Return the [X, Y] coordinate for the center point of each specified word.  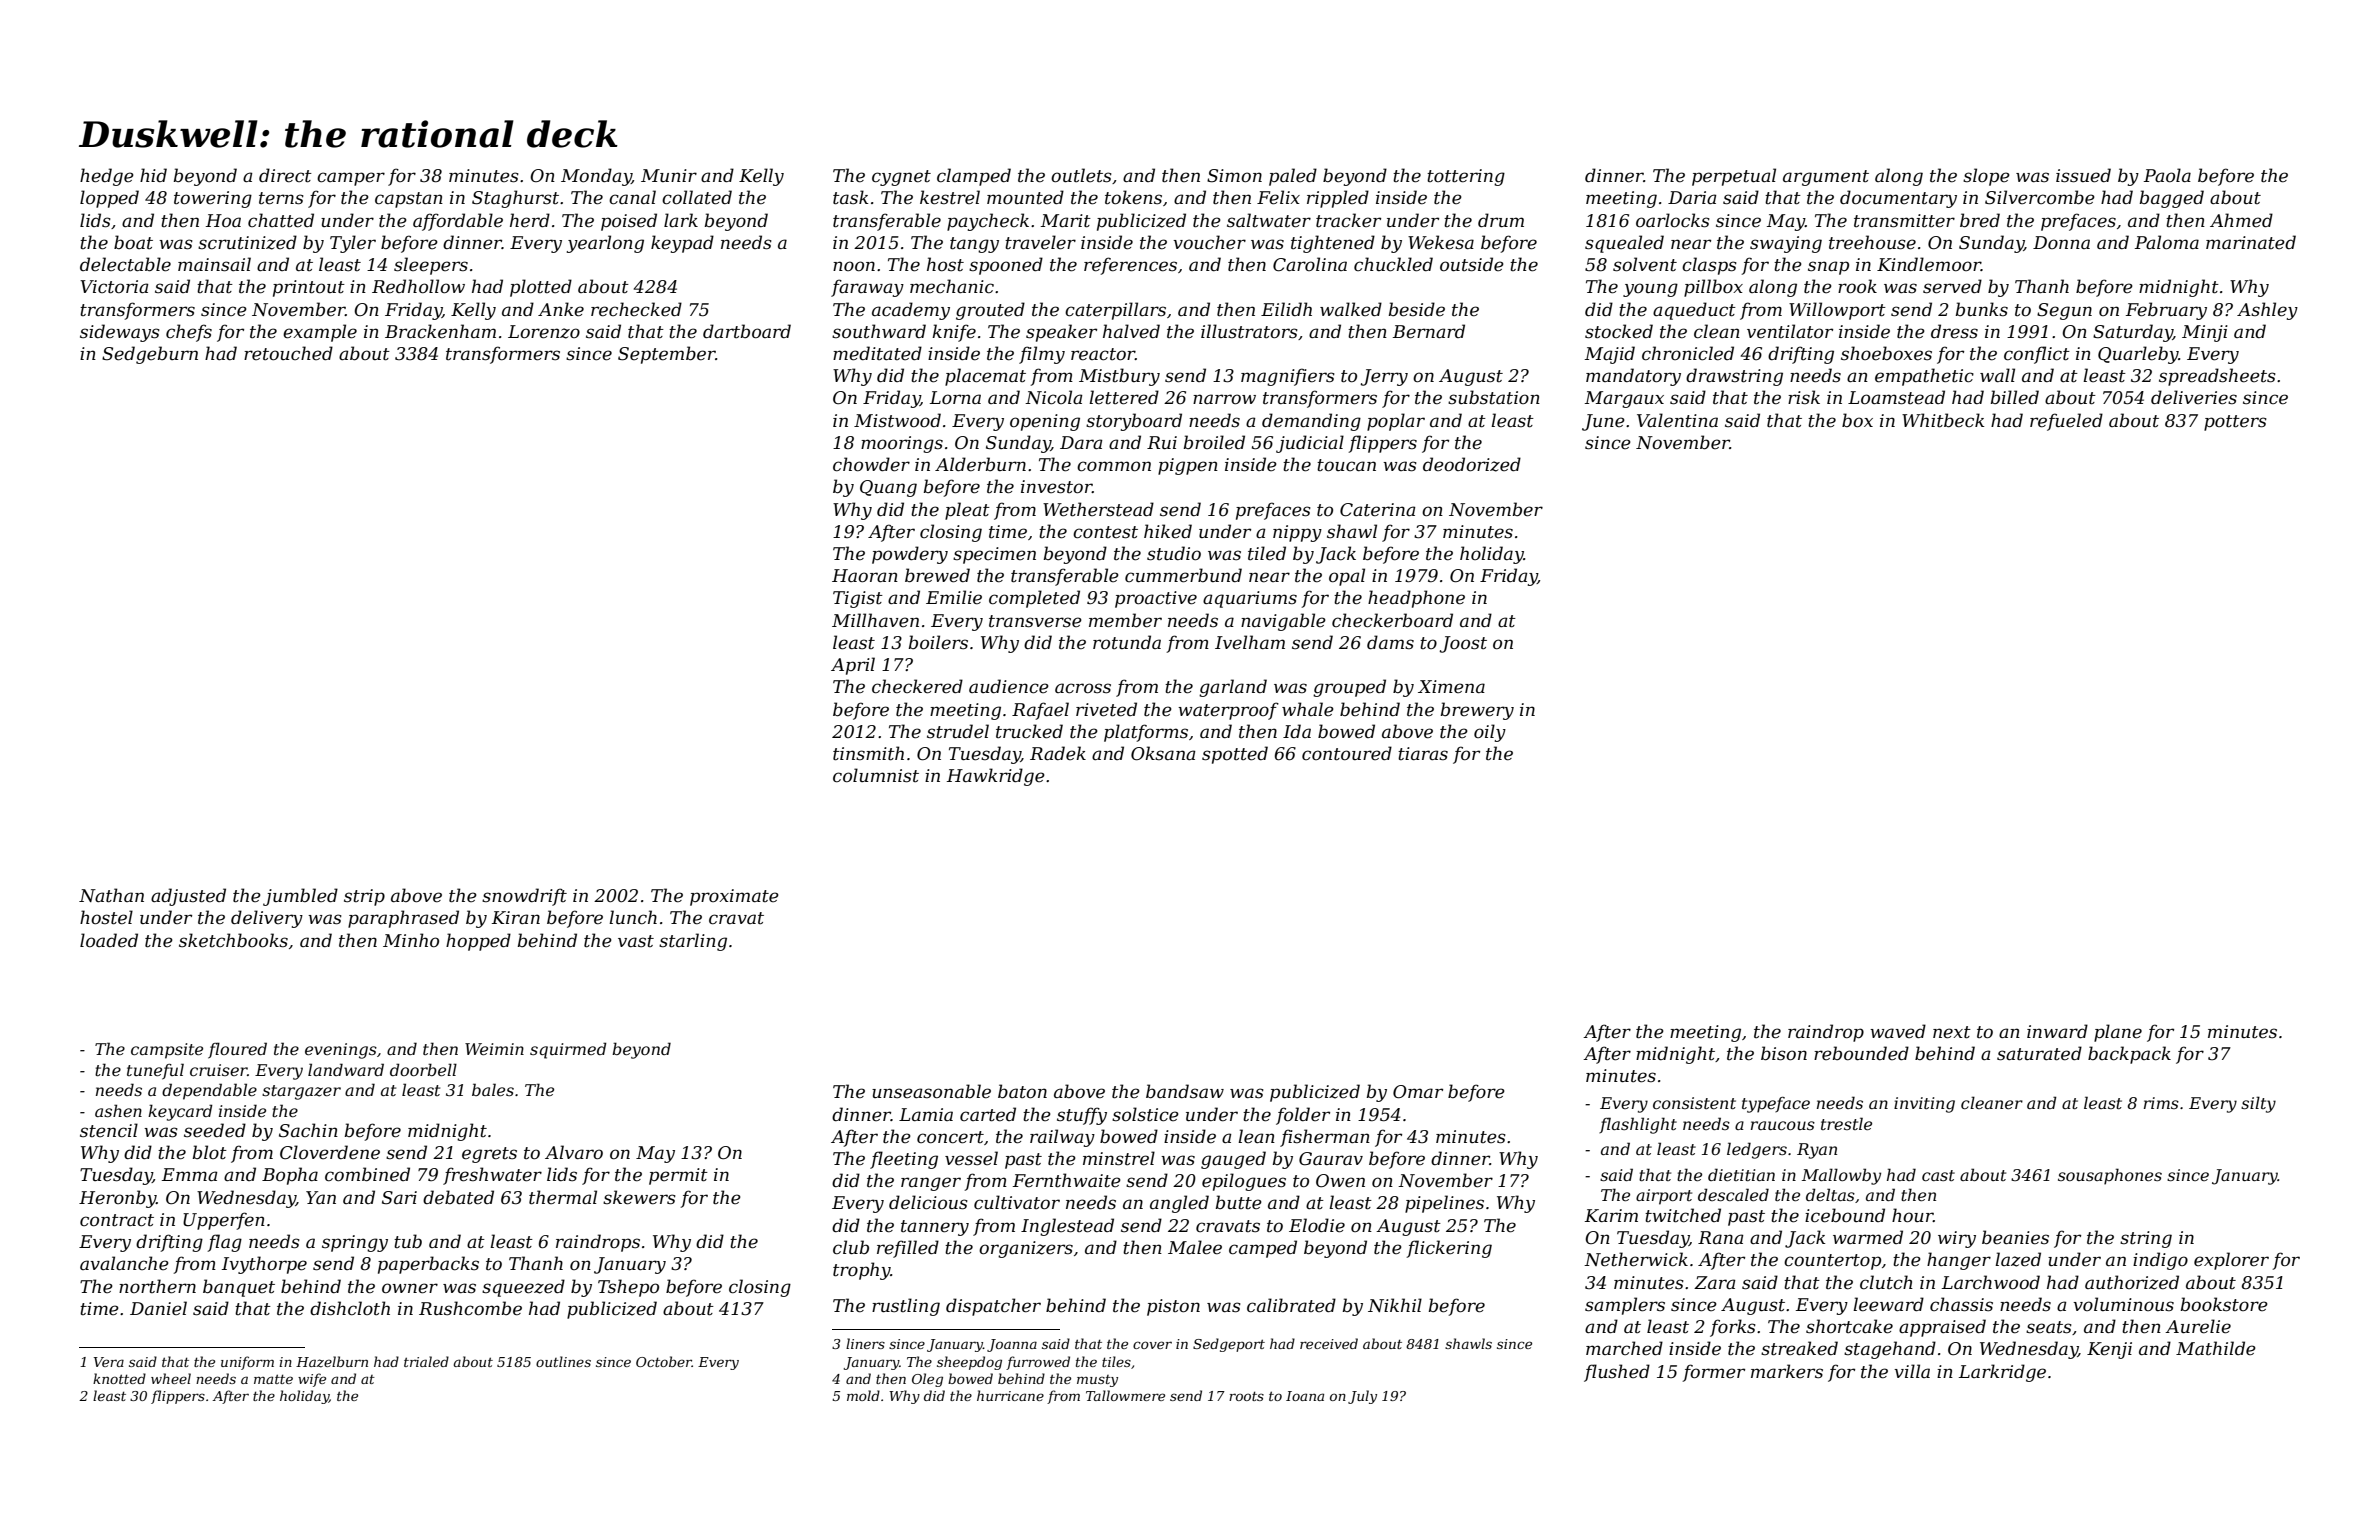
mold [863, 1395]
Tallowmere [1125, 1395]
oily [1490, 733]
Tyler [353, 244]
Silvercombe [2040, 197]
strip [364, 897]
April [853, 666]
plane [2118, 1033]
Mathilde [2216, 1348]
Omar [1418, 1092]
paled [1293, 177]
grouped [1349, 688]
